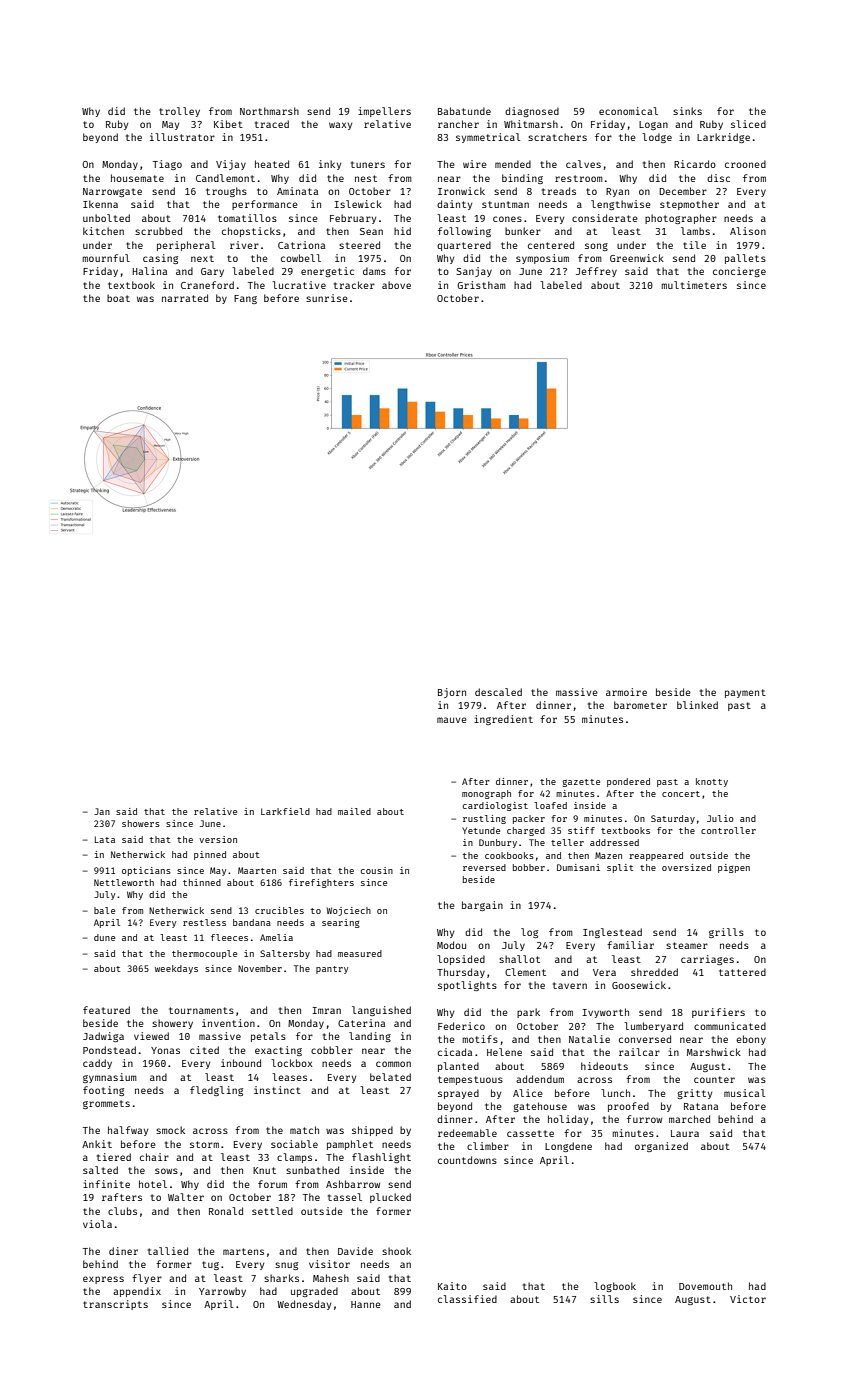  Describe the element at coordinates (106, 258) in the page. I see `mournful` at that location.
